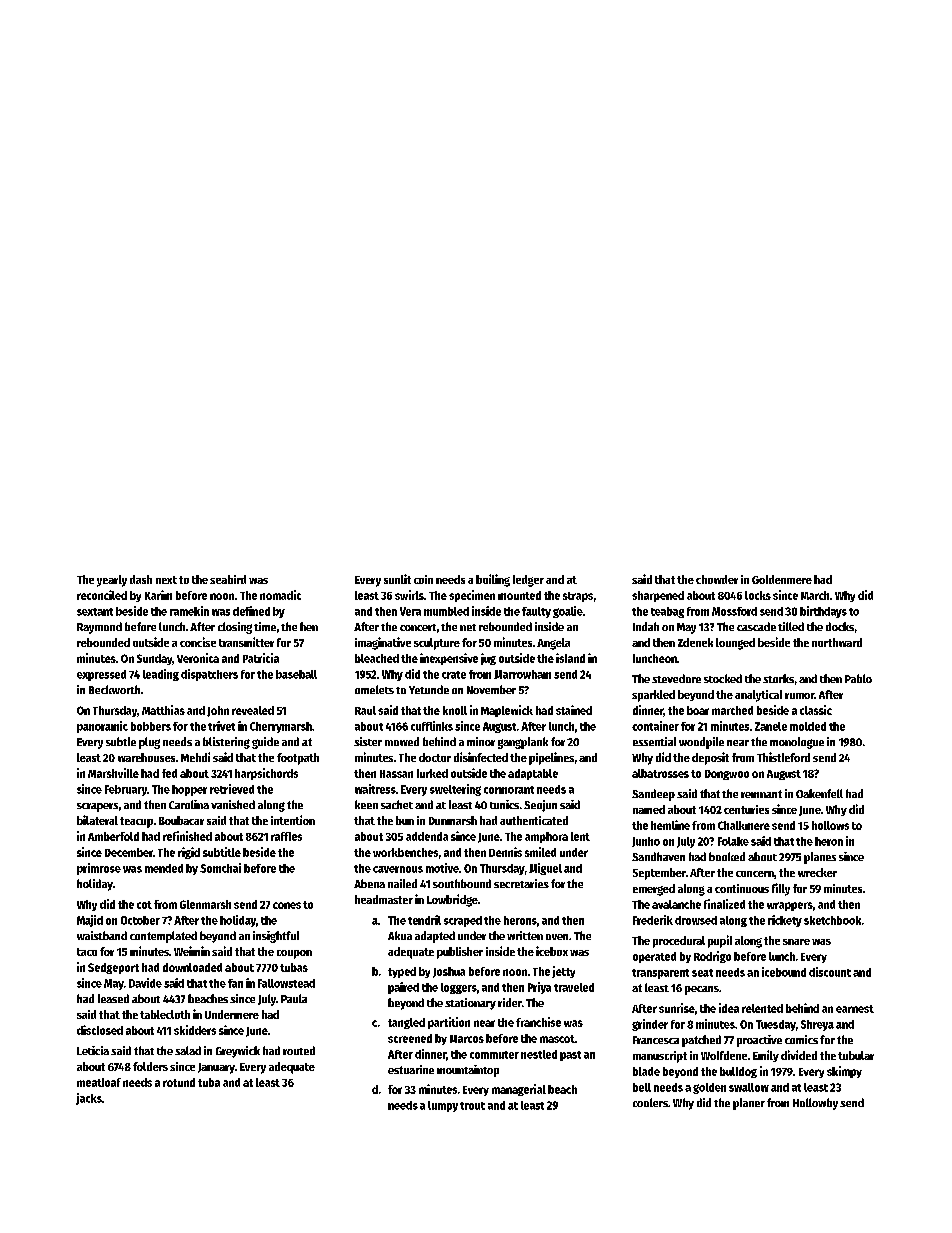 Image resolution: width=952 pixels, height=1233 pixels. What do you see at coordinates (99, 628) in the page?
I see `Raymond` at bounding box center [99, 628].
